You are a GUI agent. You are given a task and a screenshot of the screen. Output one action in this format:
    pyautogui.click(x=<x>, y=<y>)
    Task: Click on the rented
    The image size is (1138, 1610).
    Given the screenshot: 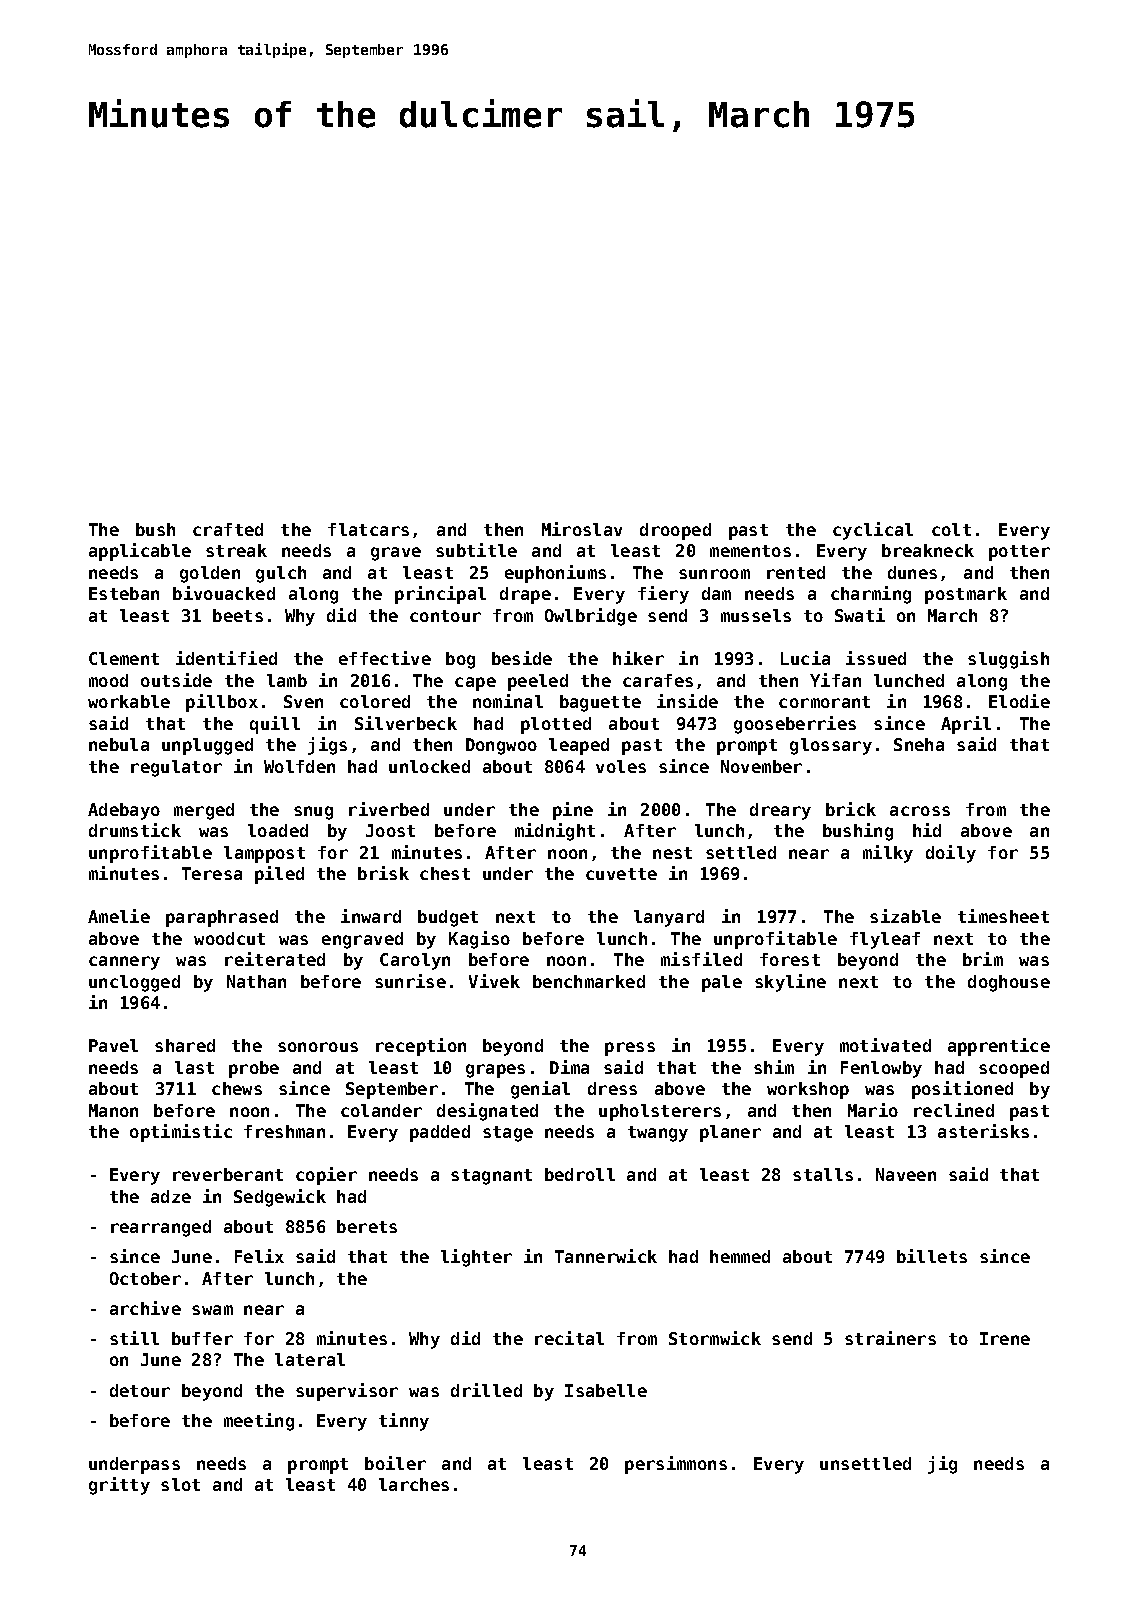 What is the action you would take?
    pyautogui.click(x=796, y=572)
